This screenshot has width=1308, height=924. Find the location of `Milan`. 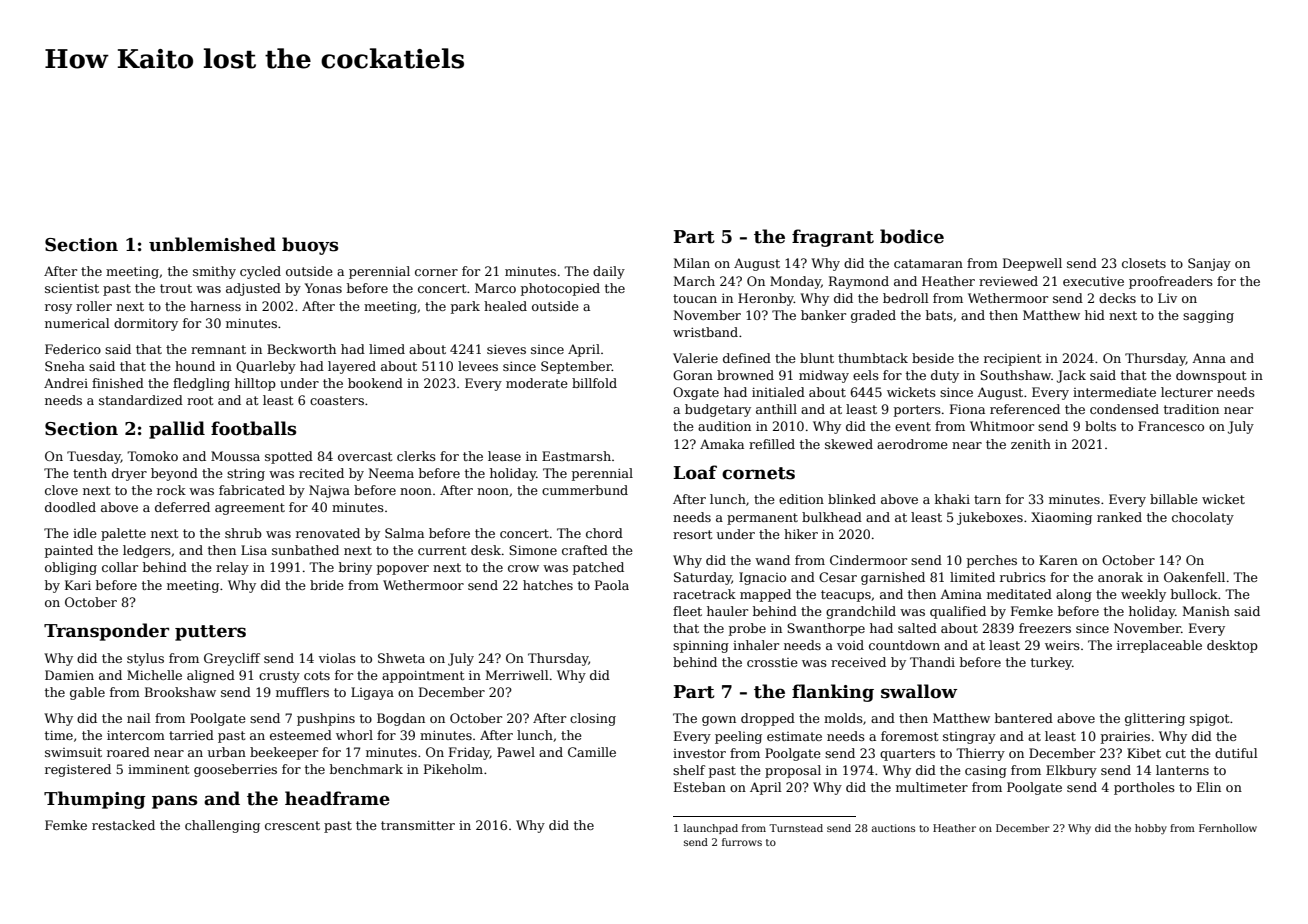

Milan is located at coordinates (692, 263).
